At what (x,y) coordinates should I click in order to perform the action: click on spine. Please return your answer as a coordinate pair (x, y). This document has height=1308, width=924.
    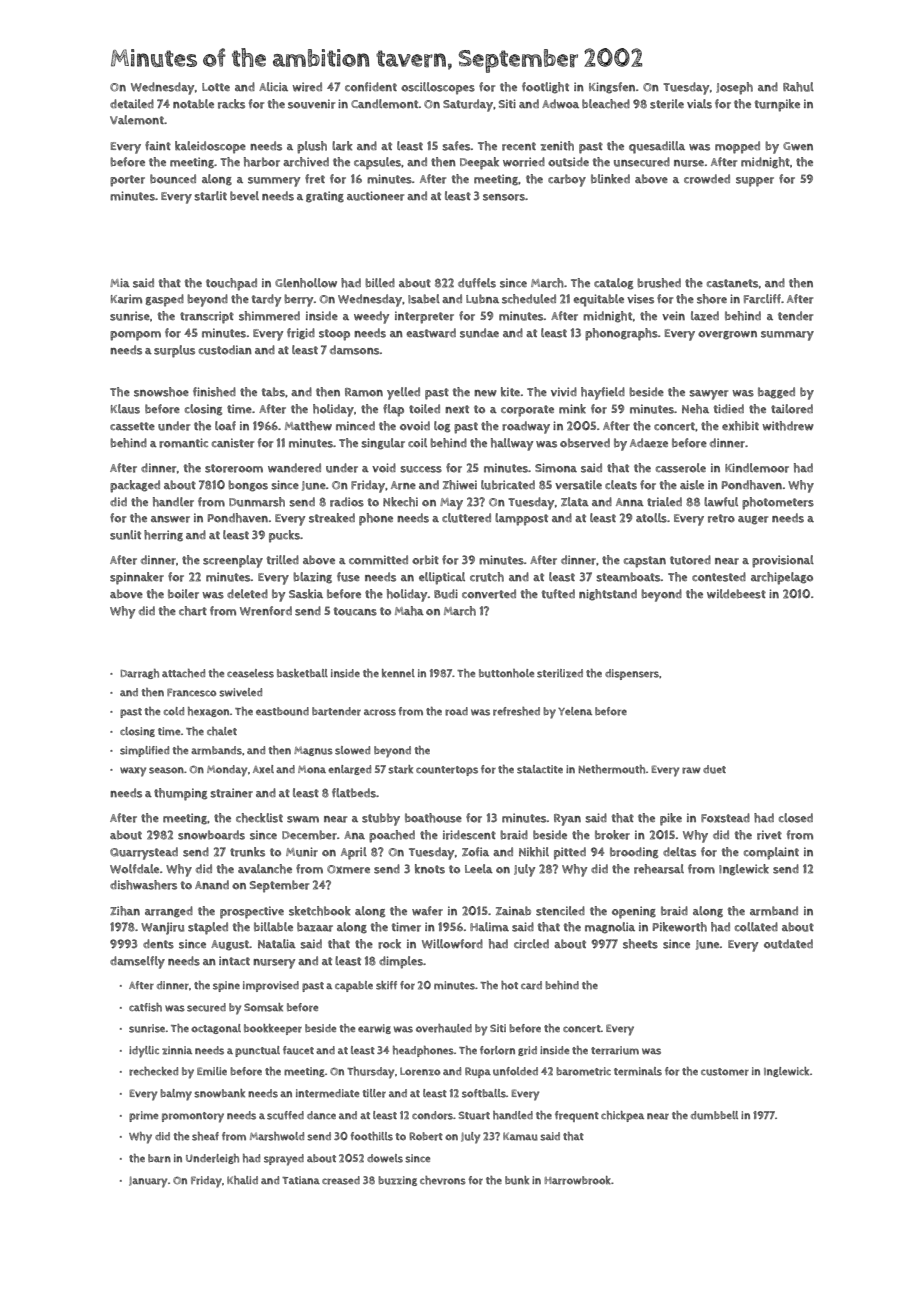
    Looking at the image, I should click on (226, 986).
